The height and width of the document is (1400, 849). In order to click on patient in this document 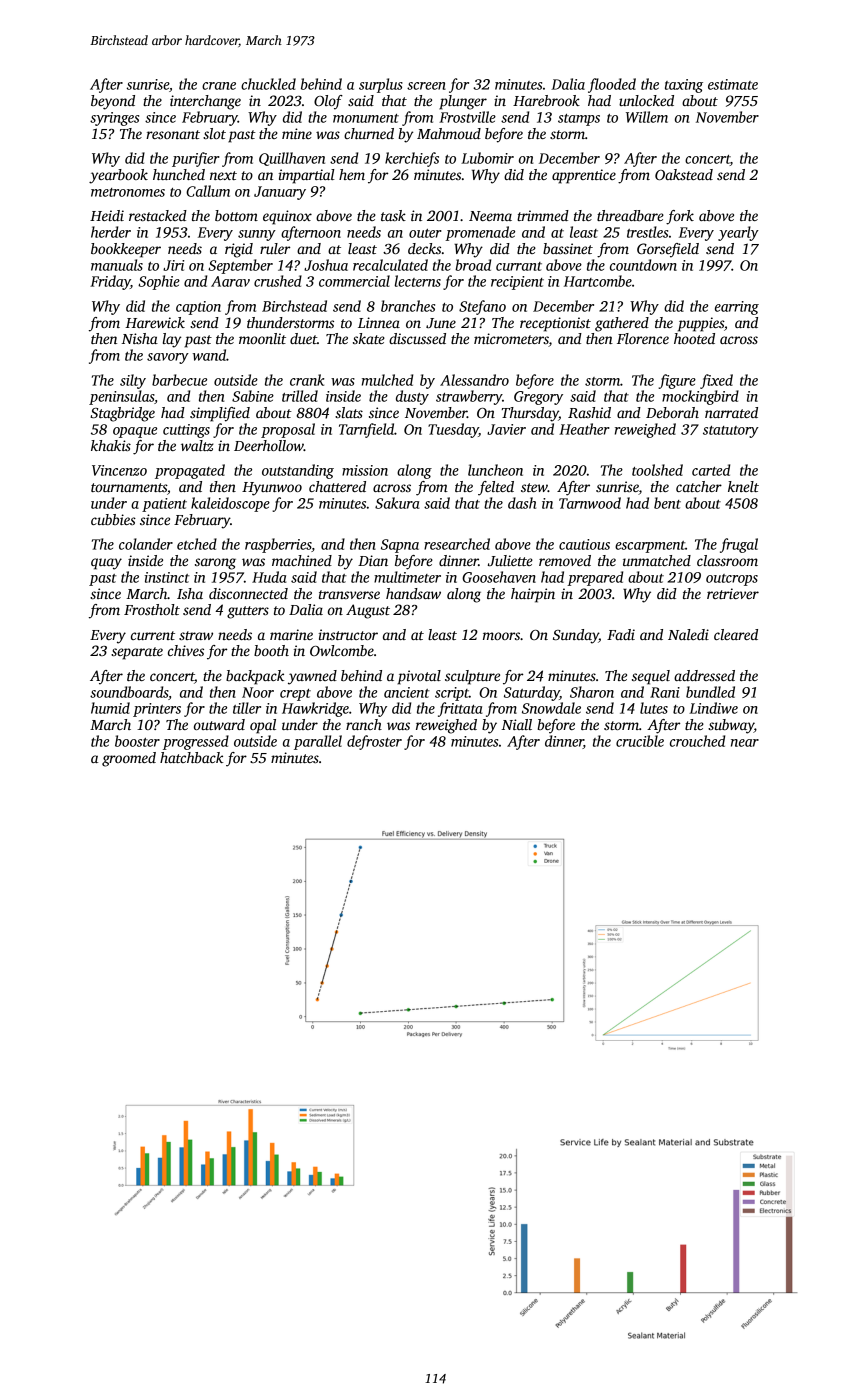, I will do `click(164, 505)`.
